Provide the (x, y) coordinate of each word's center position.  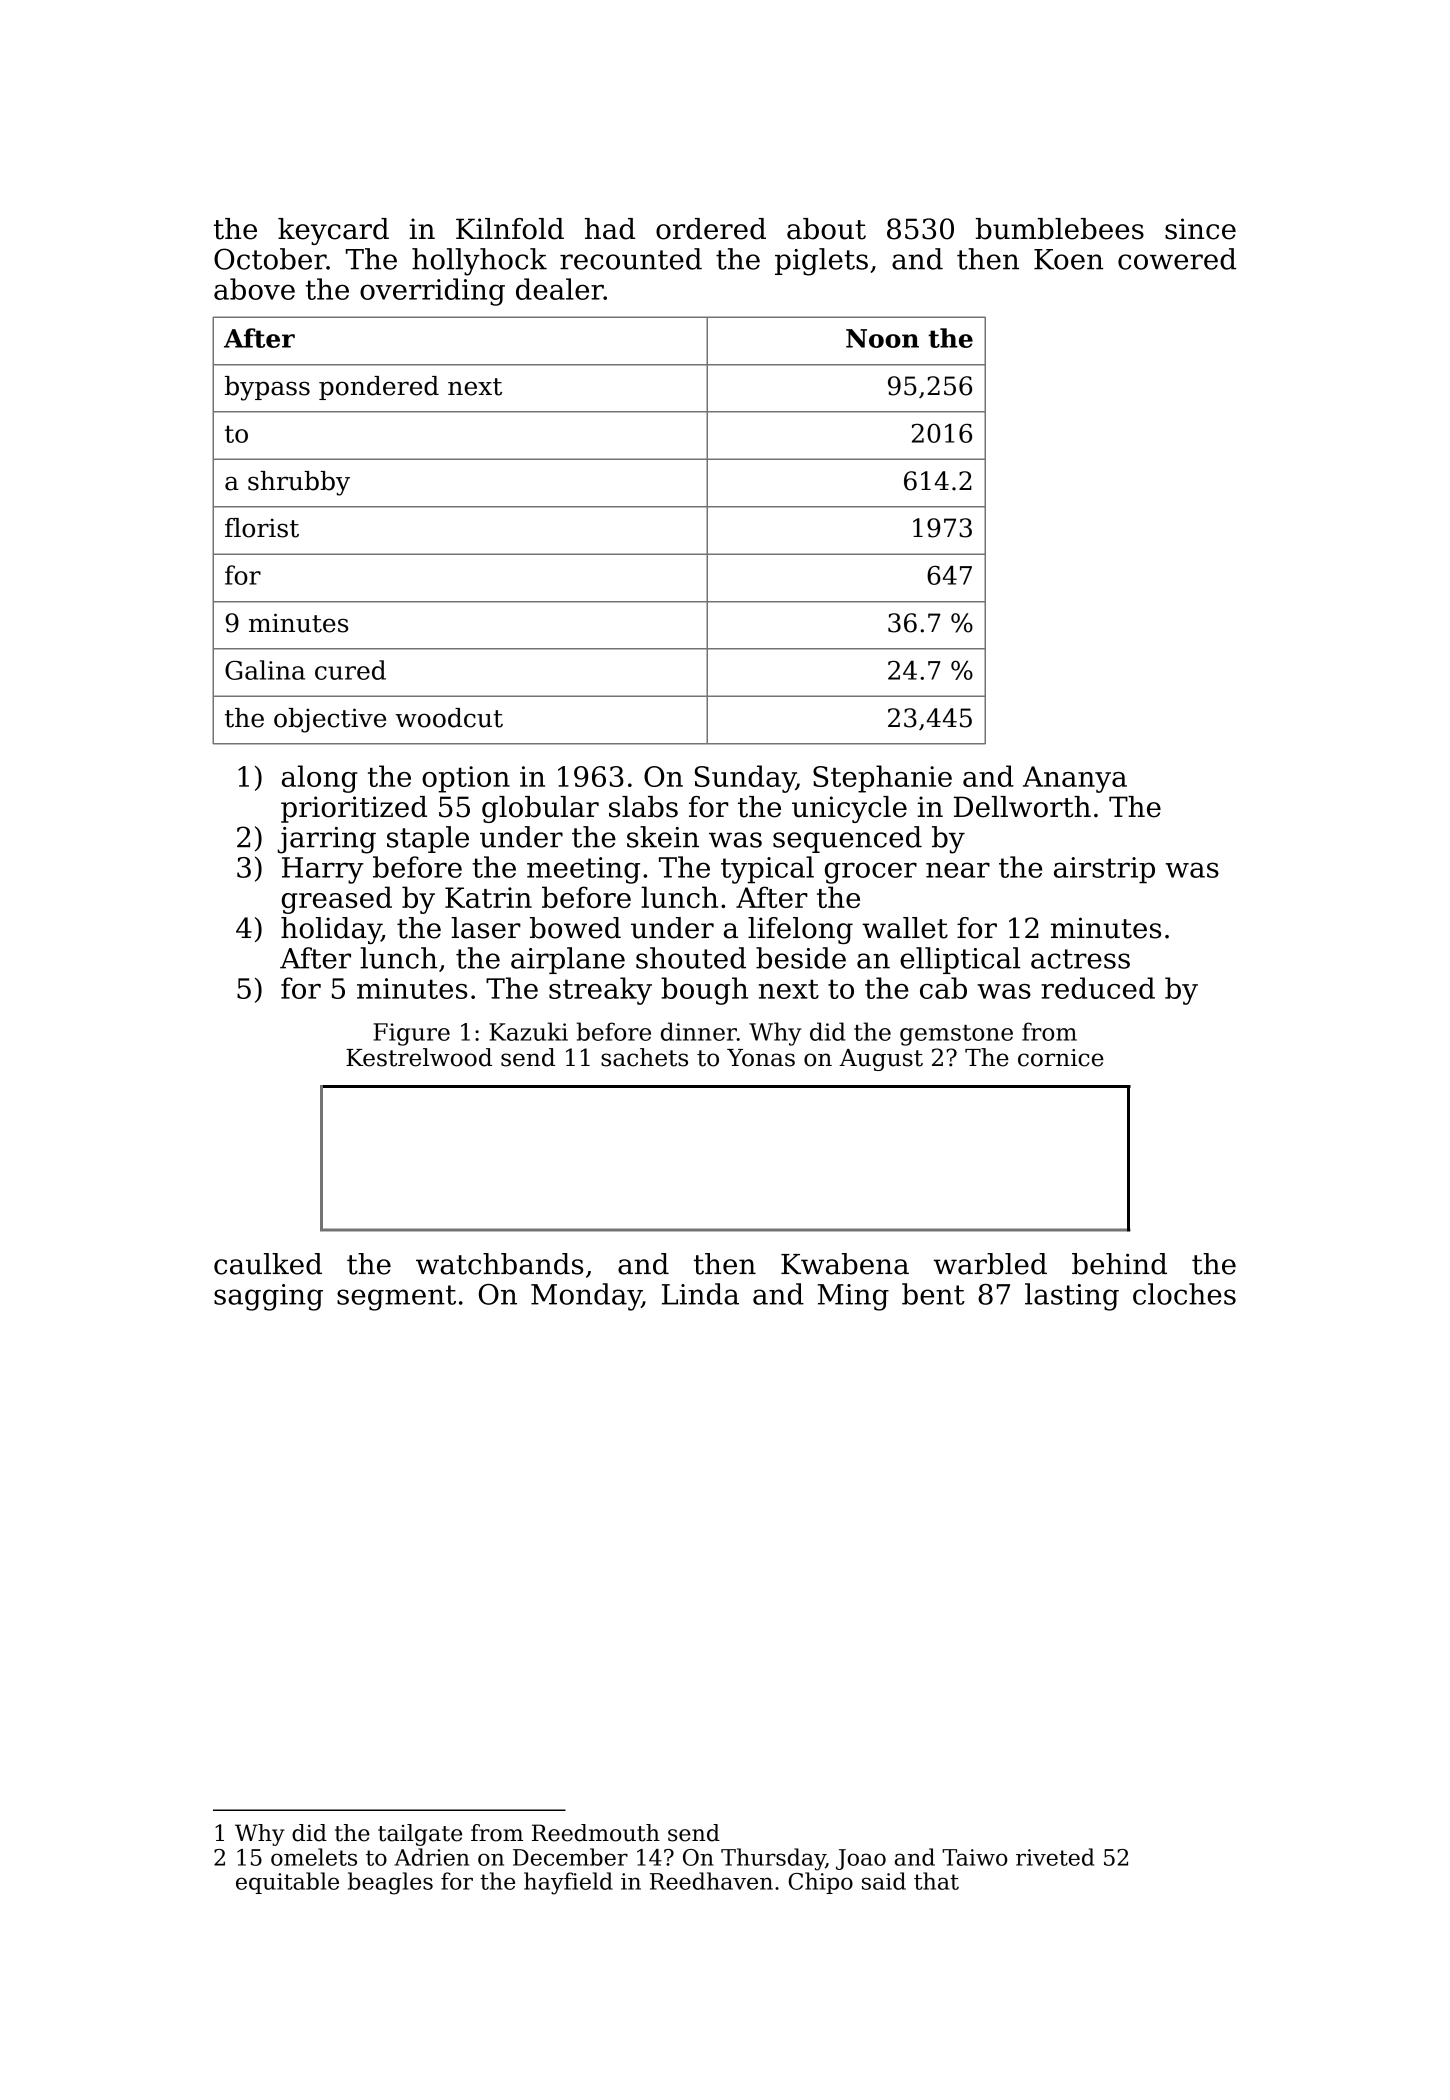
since (1200, 229)
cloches (1184, 1294)
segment (396, 1298)
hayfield (568, 1883)
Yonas (761, 1058)
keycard (333, 231)
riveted (1055, 1857)
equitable (287, 1883)
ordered (711, 229)
